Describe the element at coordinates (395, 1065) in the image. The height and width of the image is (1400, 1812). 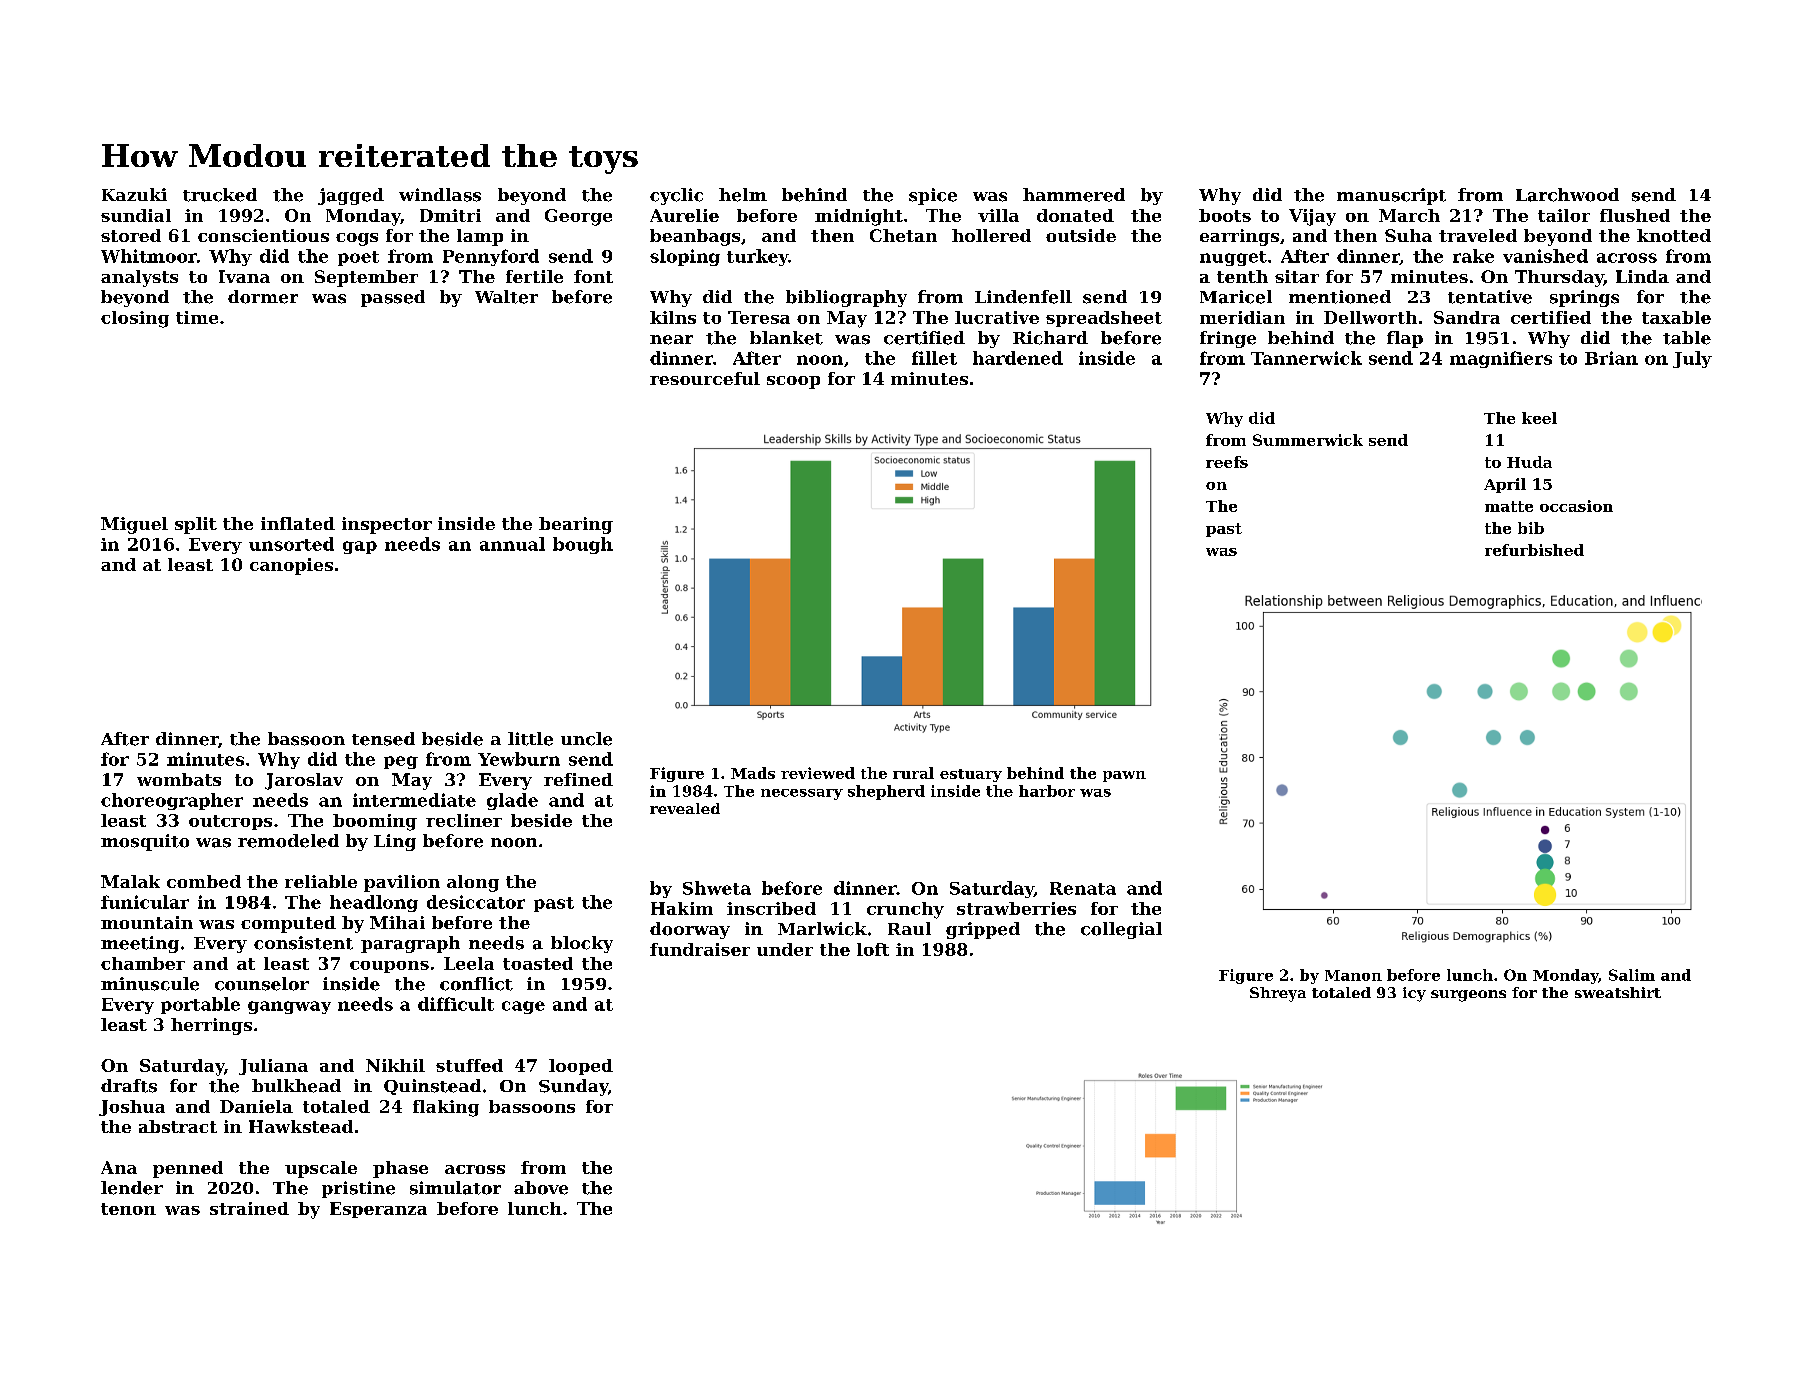
I see `Nikhil` at that location.
